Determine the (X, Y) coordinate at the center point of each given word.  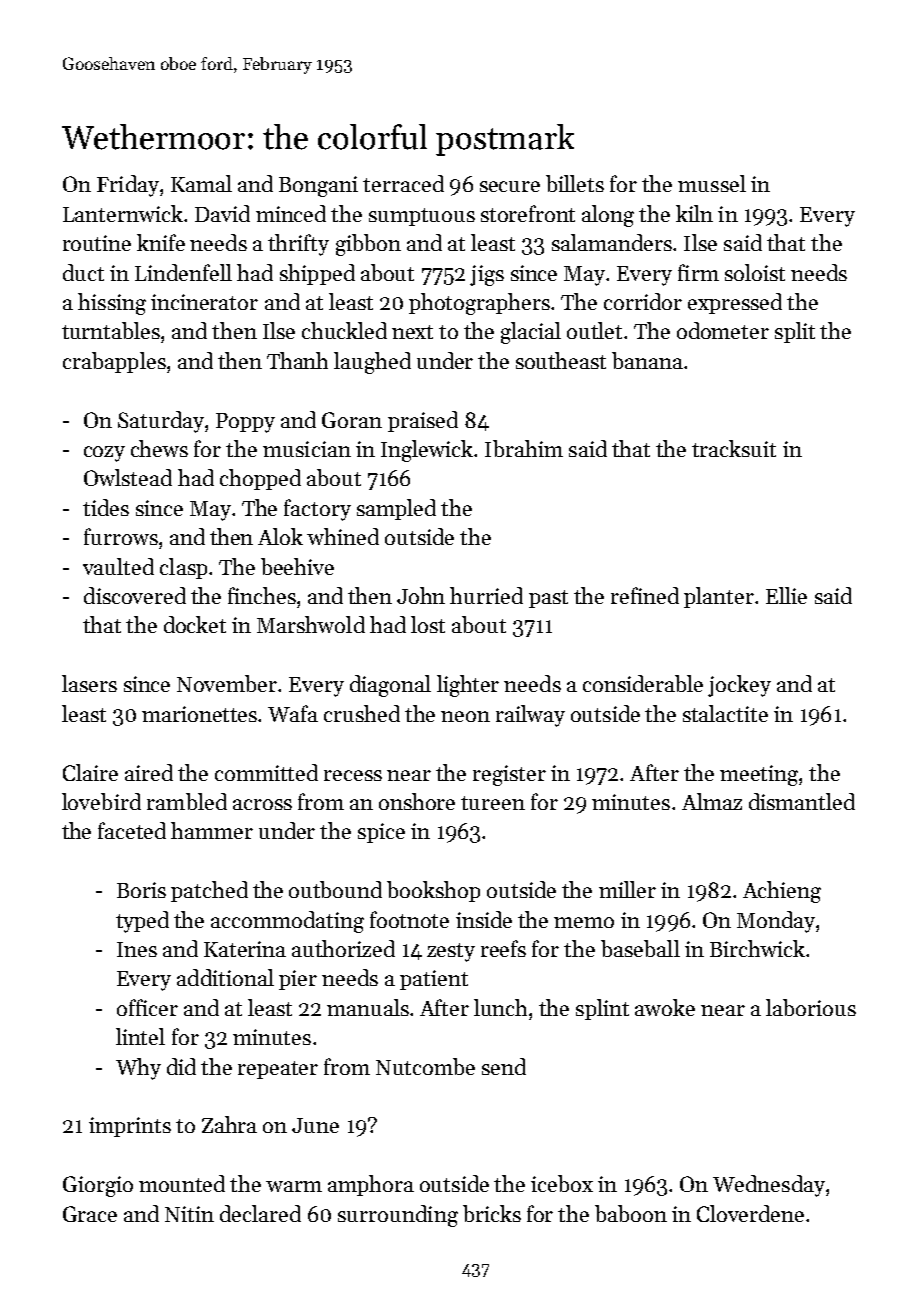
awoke (665, 1007)
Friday (128, 186)
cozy (104, 454)
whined (343, 536)
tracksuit (734, 448)
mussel (712, 183)
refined (645, 595)
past (548, 599)
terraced (403, 183)
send (504, 1066)
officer (147, 1007)
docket (195, 624)
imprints (130, 1127)
